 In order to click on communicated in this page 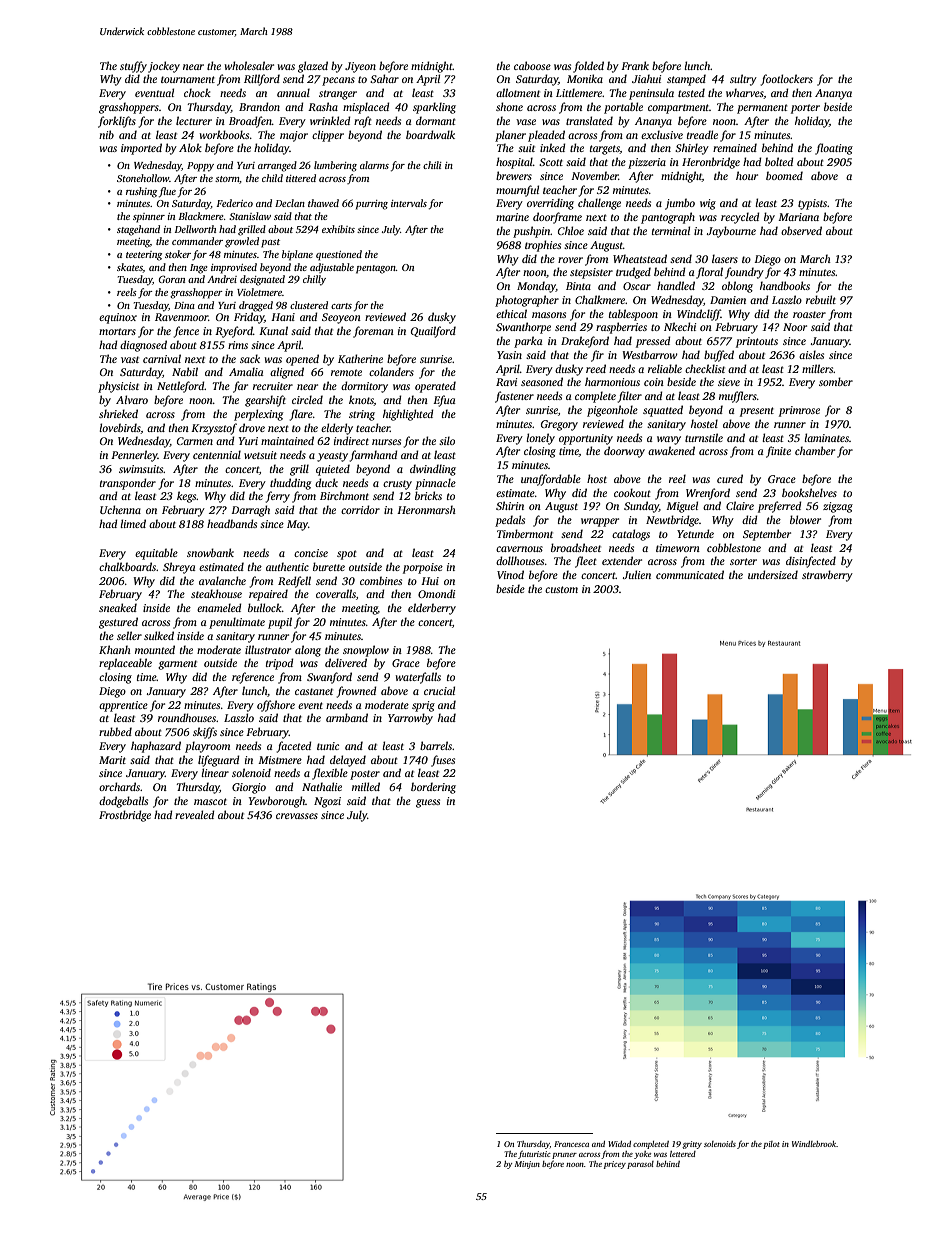, I will do `click(690, 574)`.
